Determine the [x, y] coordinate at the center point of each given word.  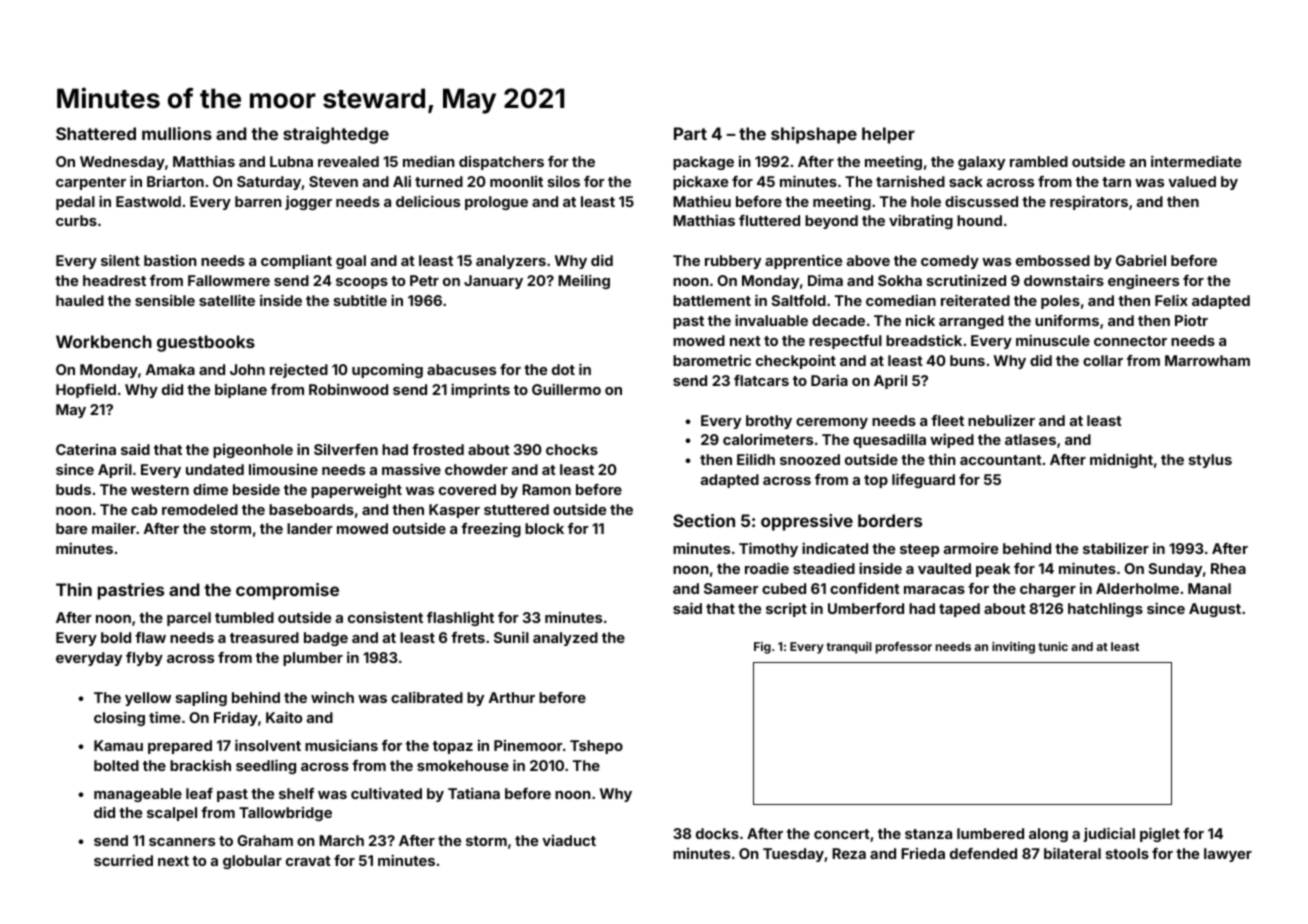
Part [690, 133]
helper [888, 135]
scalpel [172, 814]
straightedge [336, 135]
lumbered [990, 833]
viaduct [569, 840]
